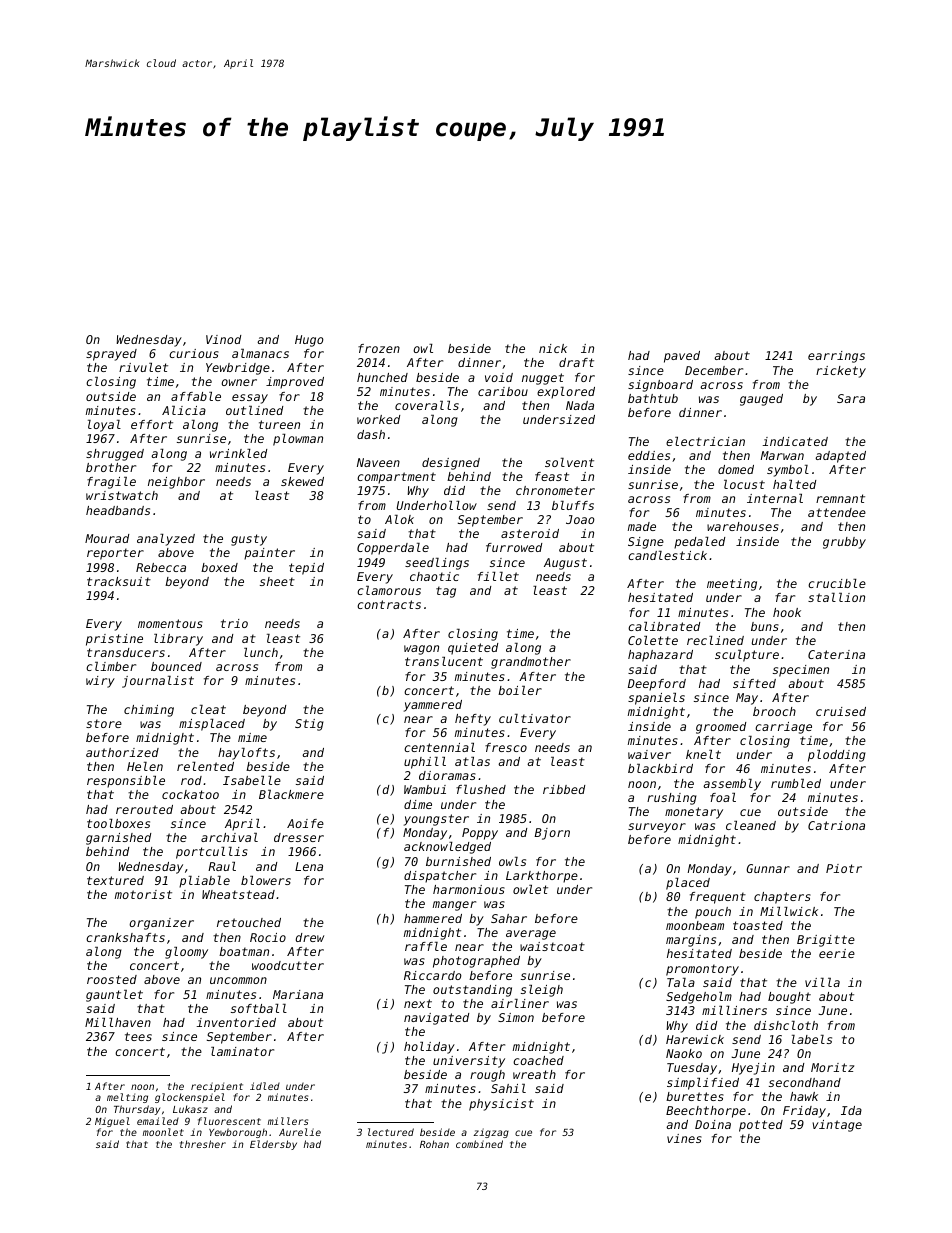  I want to click on earrings, so click(836, 357).
